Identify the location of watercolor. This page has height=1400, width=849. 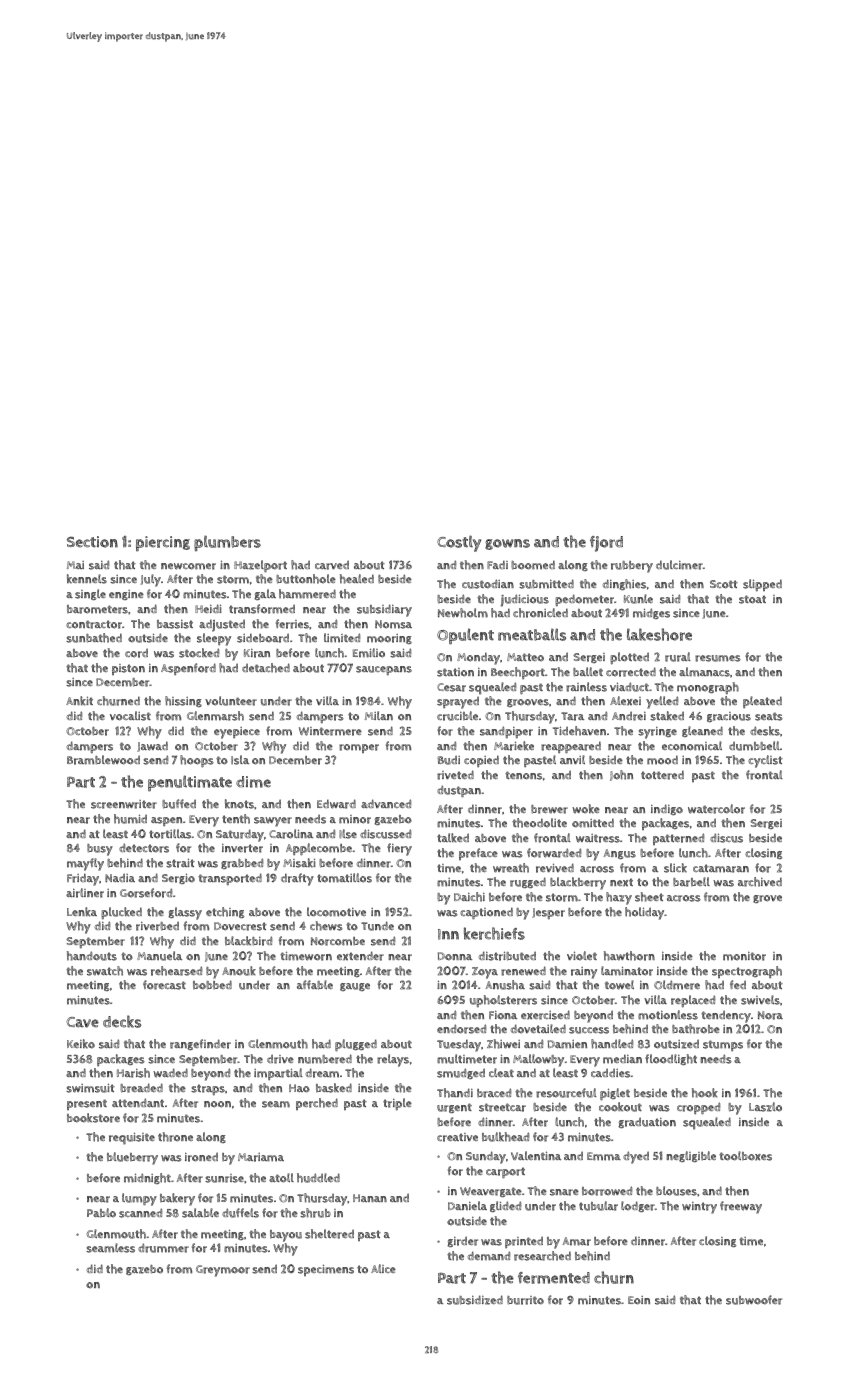
(716, 809).
